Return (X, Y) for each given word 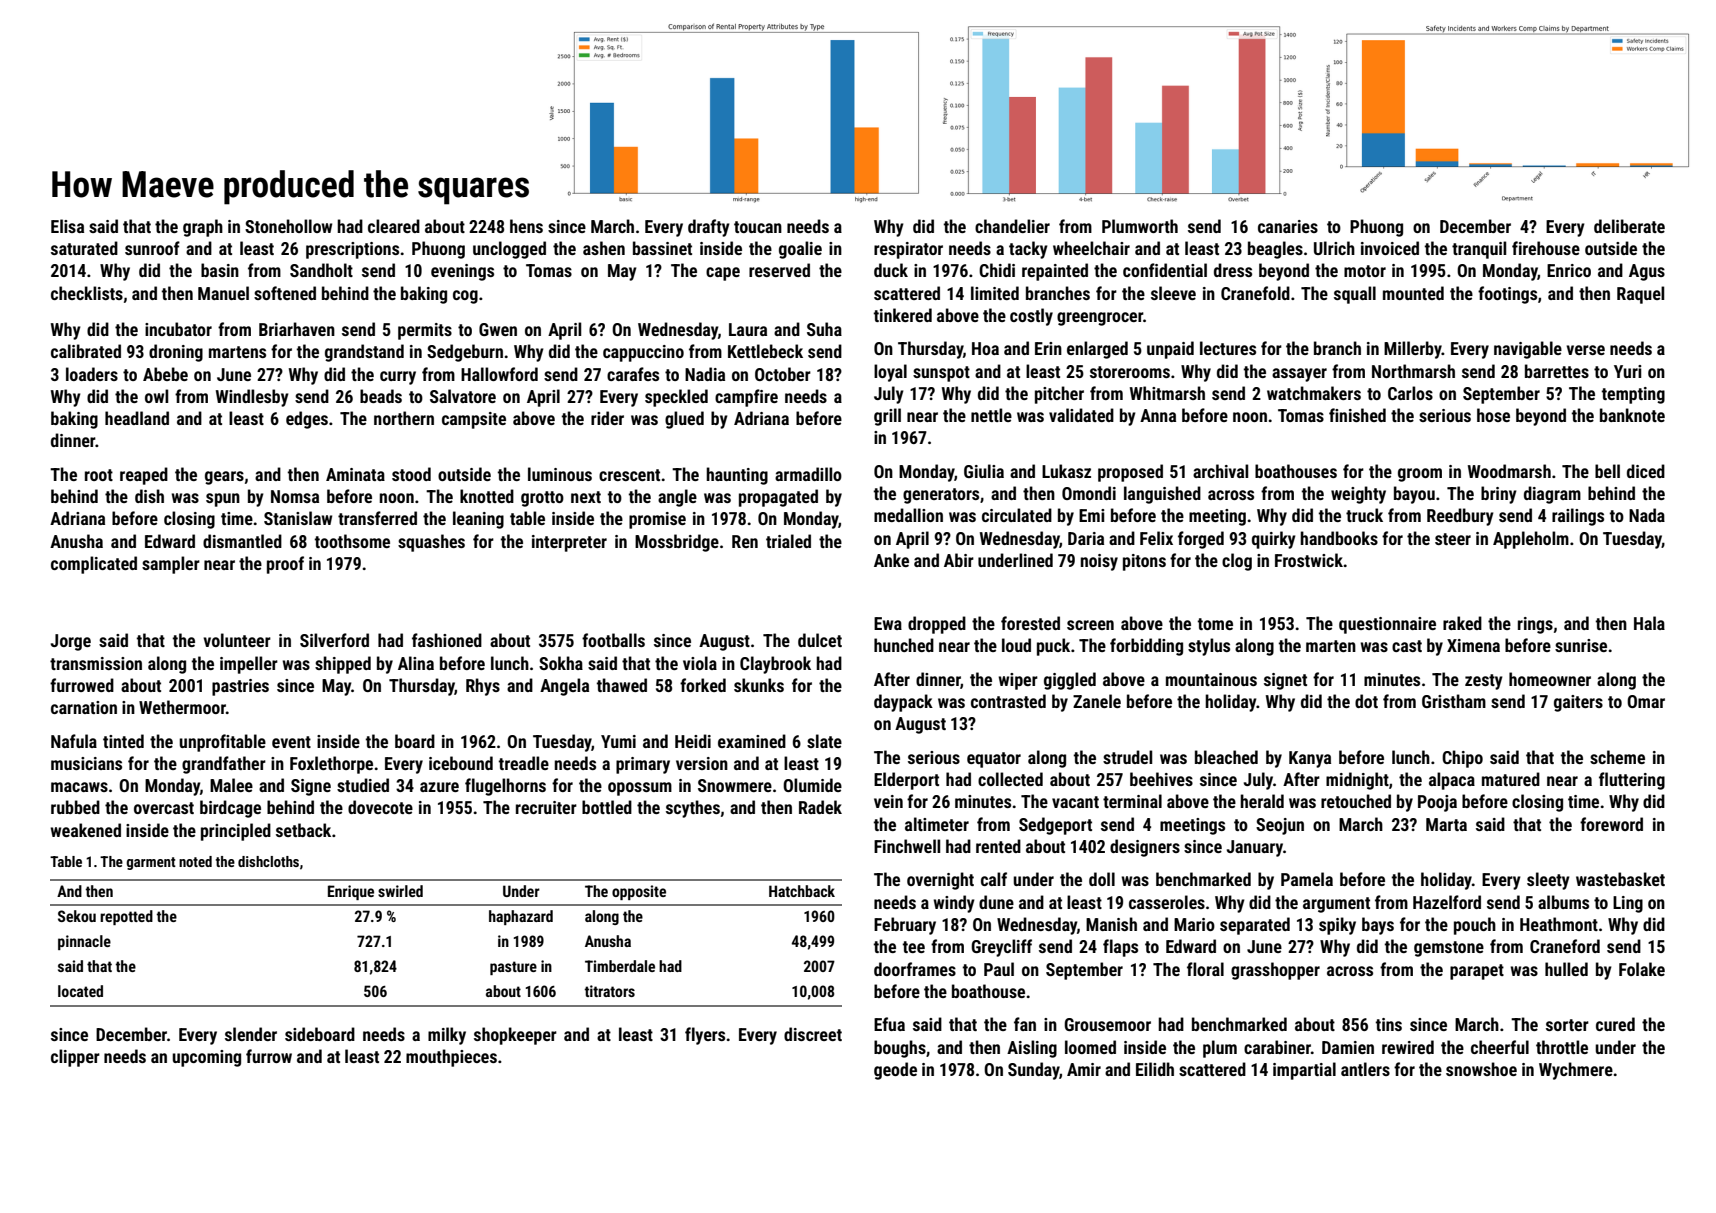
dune (996, 902)
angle (677, 498)
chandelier (1012, 226)
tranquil (1479, 250)
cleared (394, 226)
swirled (400, 891)
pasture (513, 968)
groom (1420, 475)
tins (1389, 1024)
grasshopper (1275, 971)
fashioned (447, 640)
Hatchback (802, 891)
